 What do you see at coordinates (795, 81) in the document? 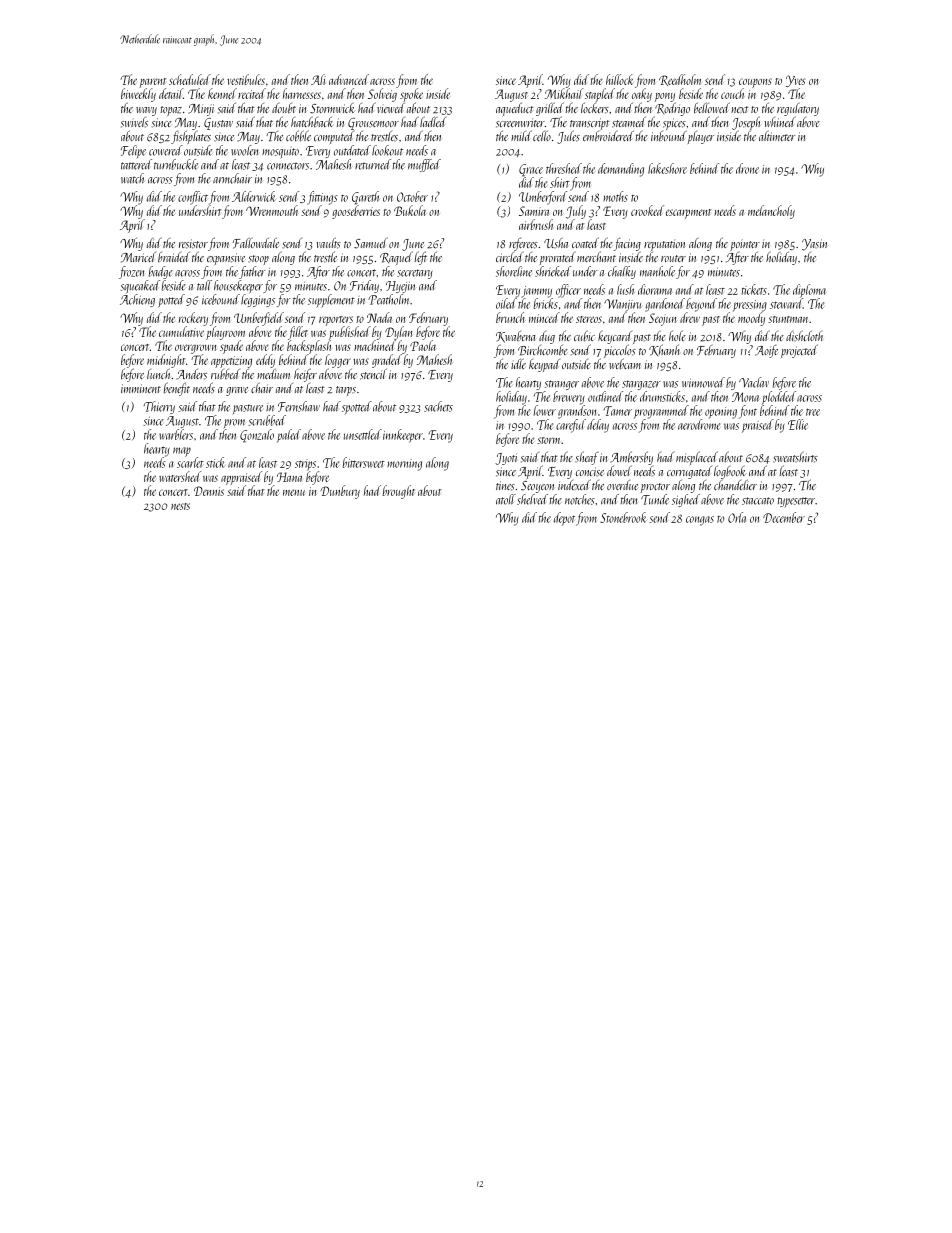
I see `Yves` at bounding box center [795, 81].
